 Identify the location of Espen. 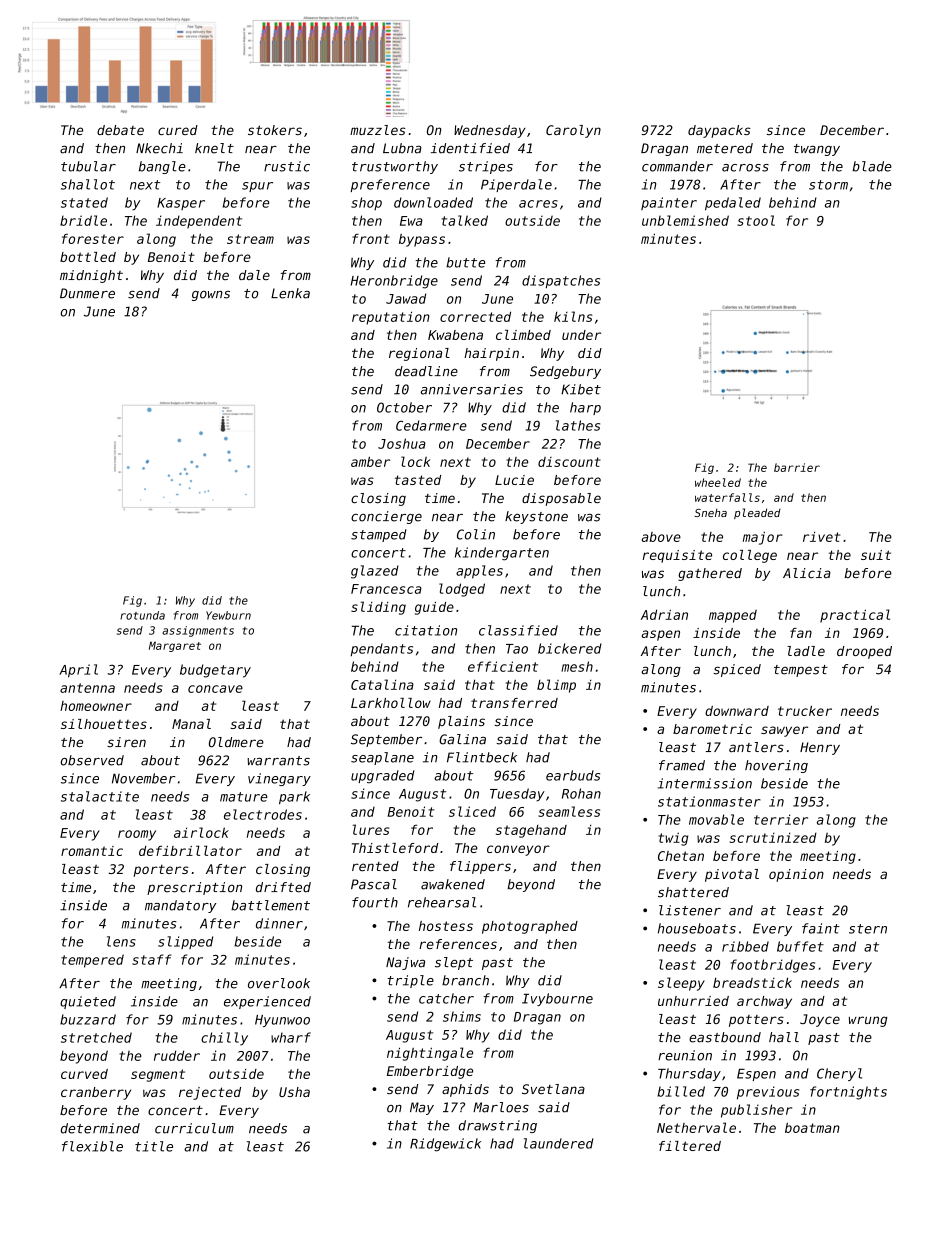
(756, 1075).
